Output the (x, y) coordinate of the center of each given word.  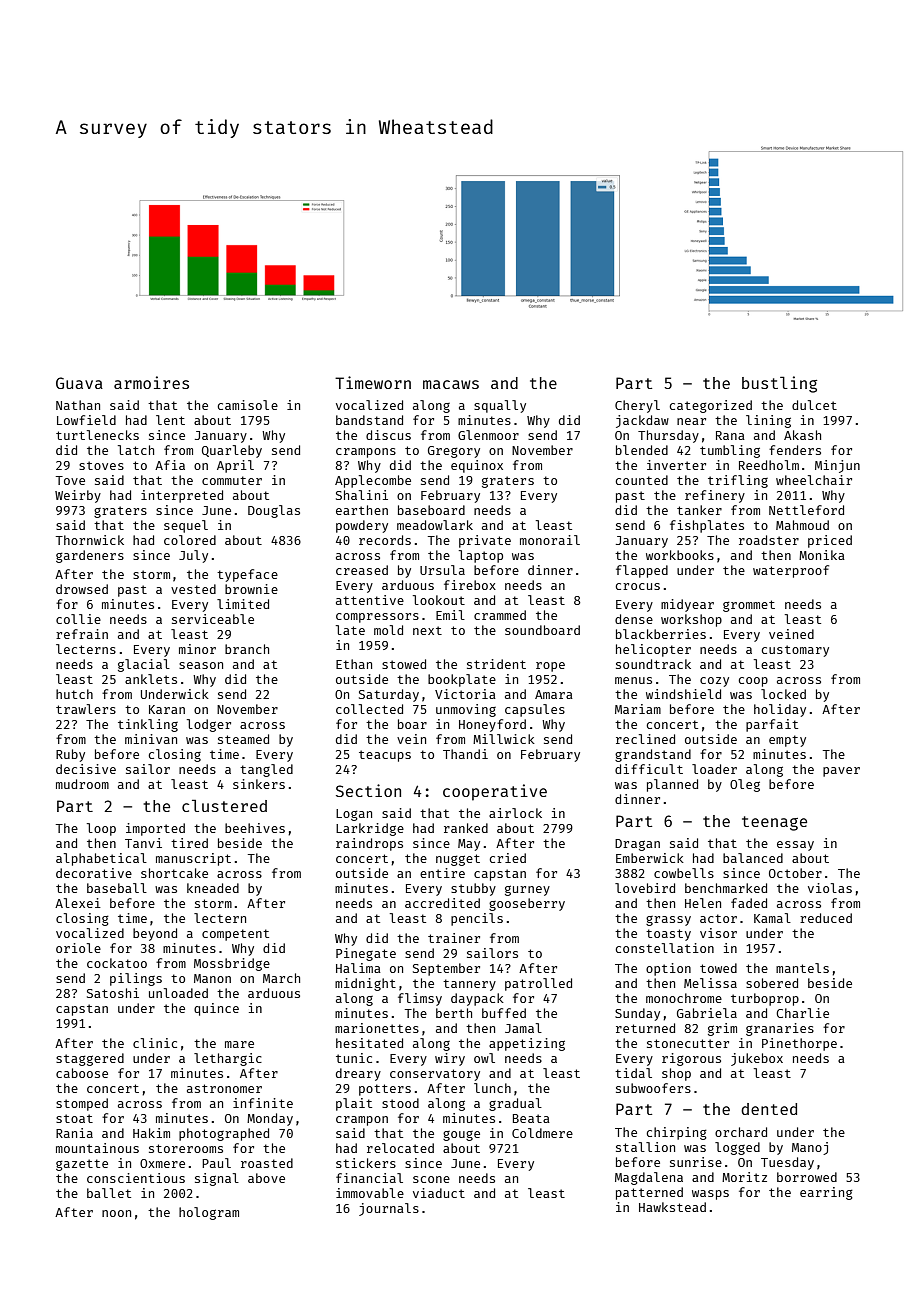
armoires (151, 382)
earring (826, 1193)
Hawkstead (672, 1207)
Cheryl (637, 406)
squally (500, 406)
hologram (209, 1213)
